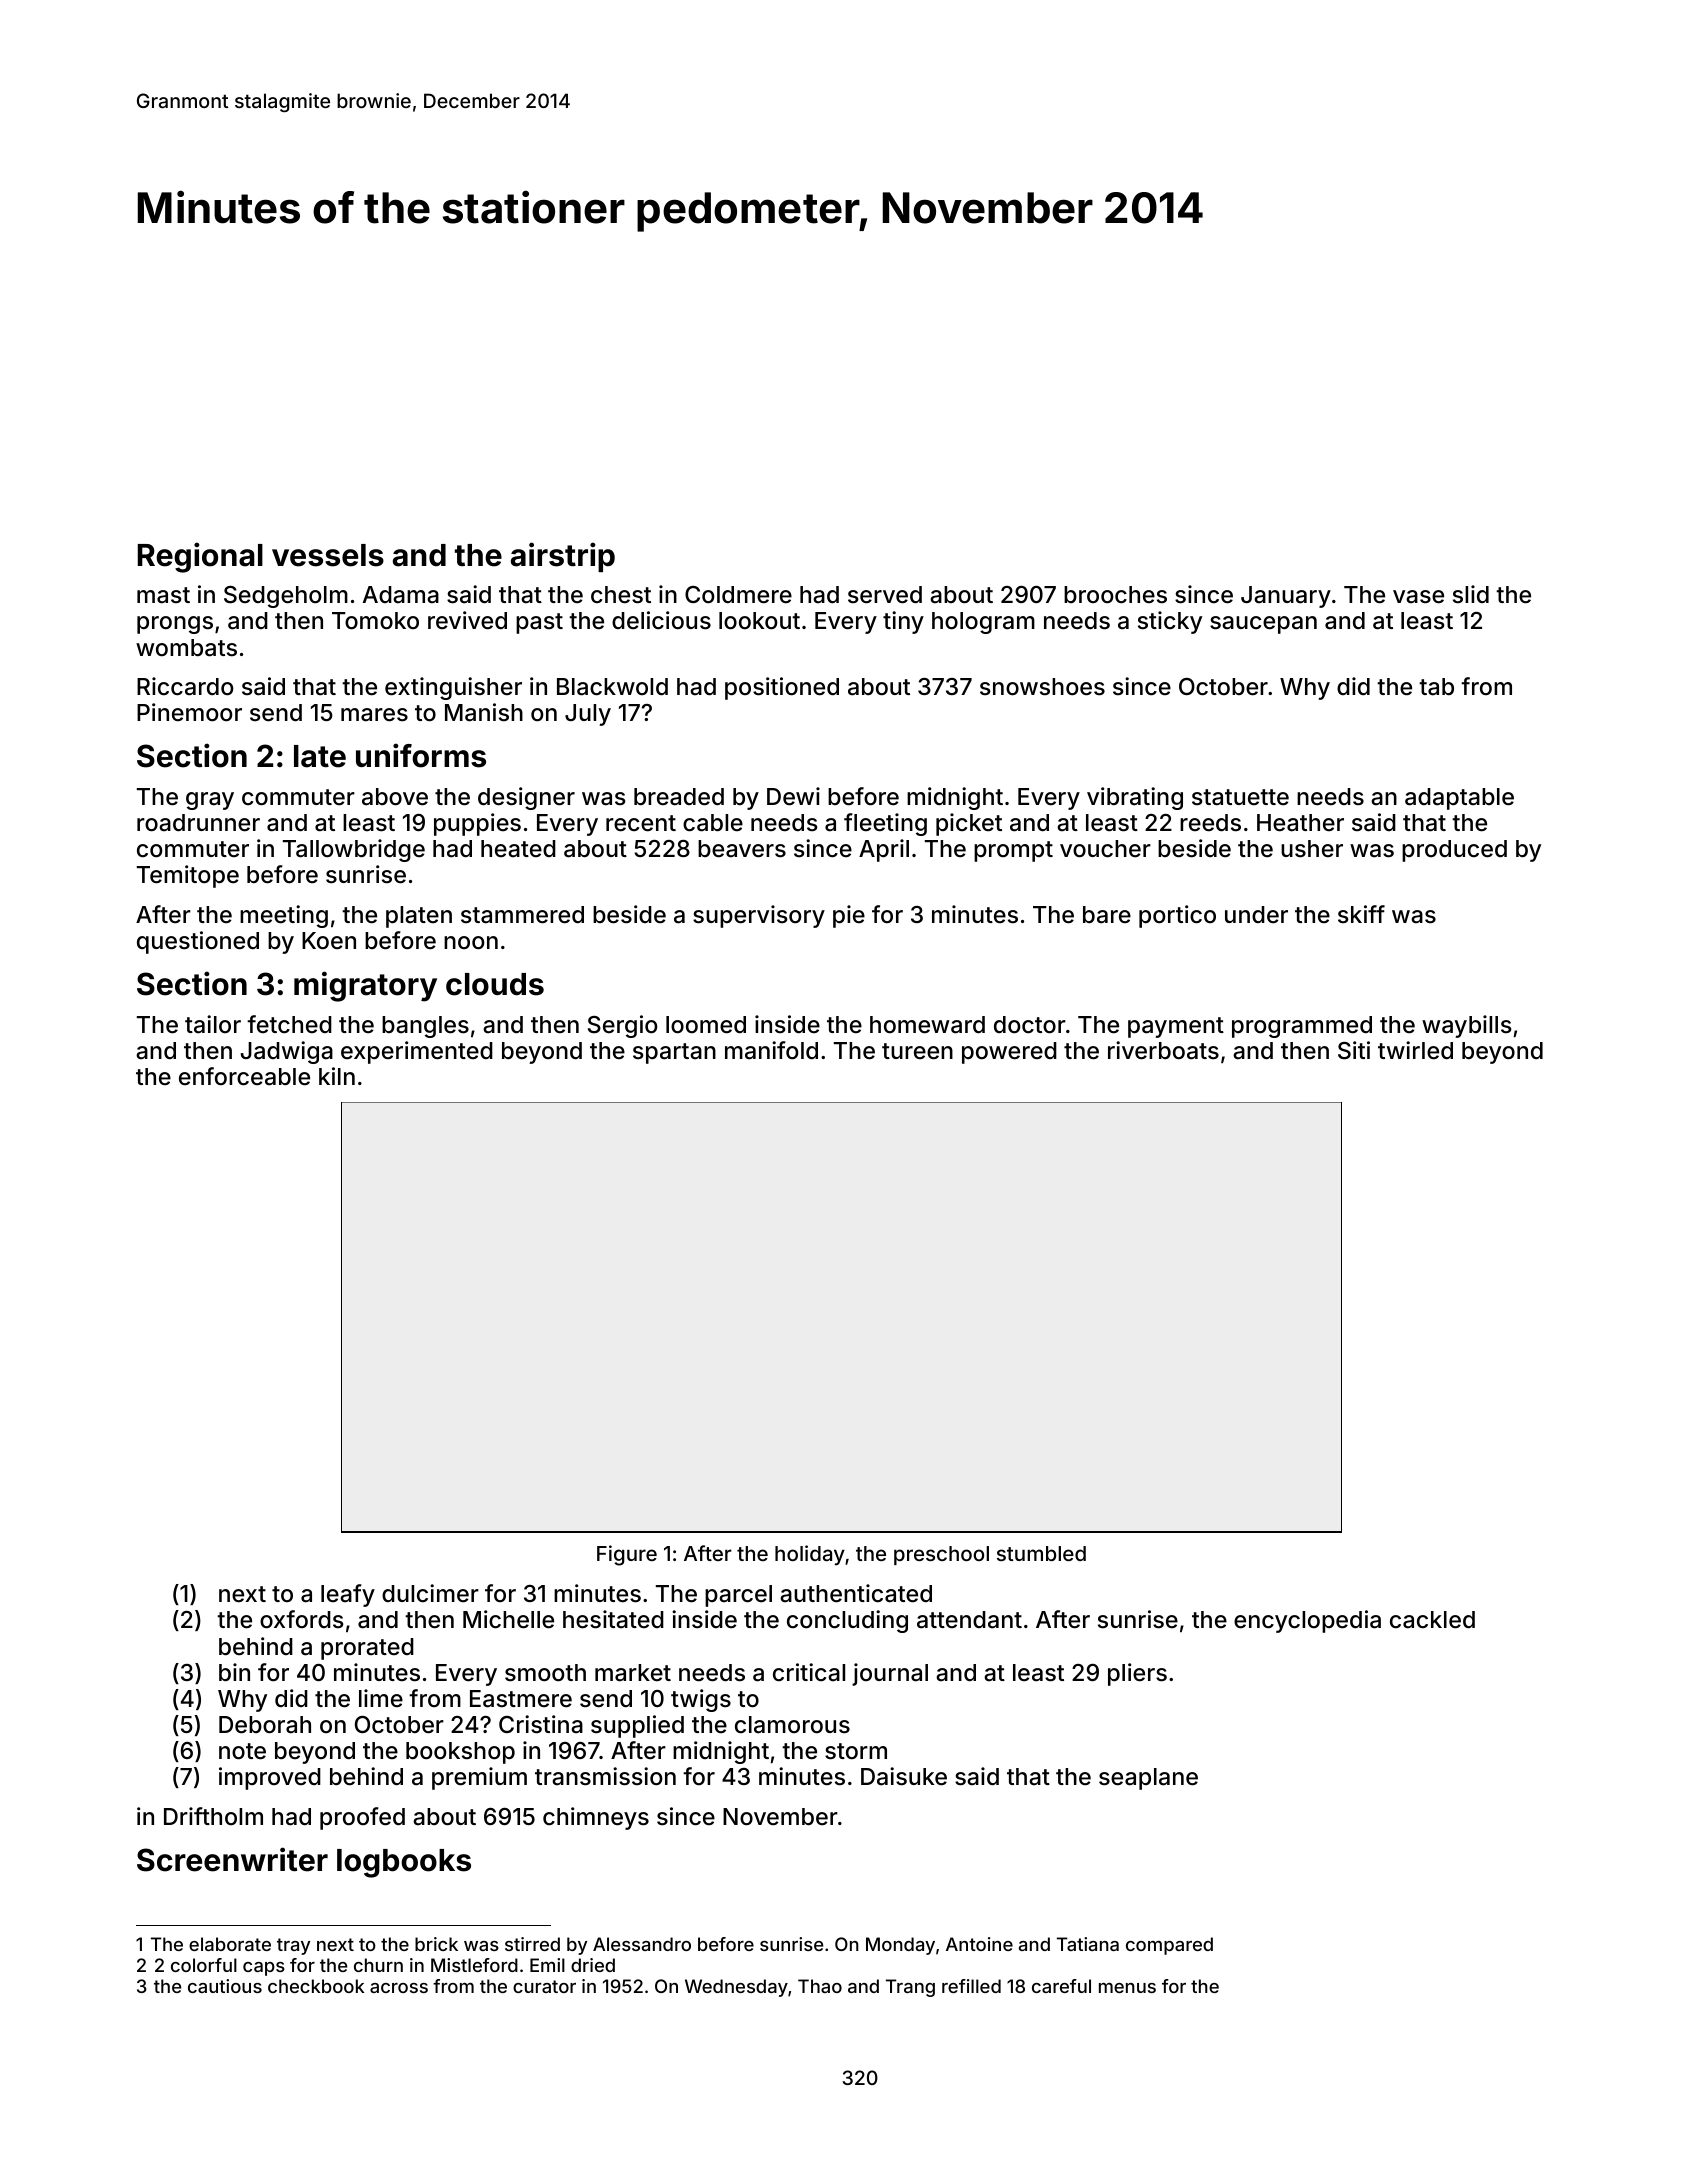 This screenshot has height=2178, width=1683. What do you see at coordinates (1361, 914) in the screenshot?
I see `skiff` at bounding box center [1361, 914].
